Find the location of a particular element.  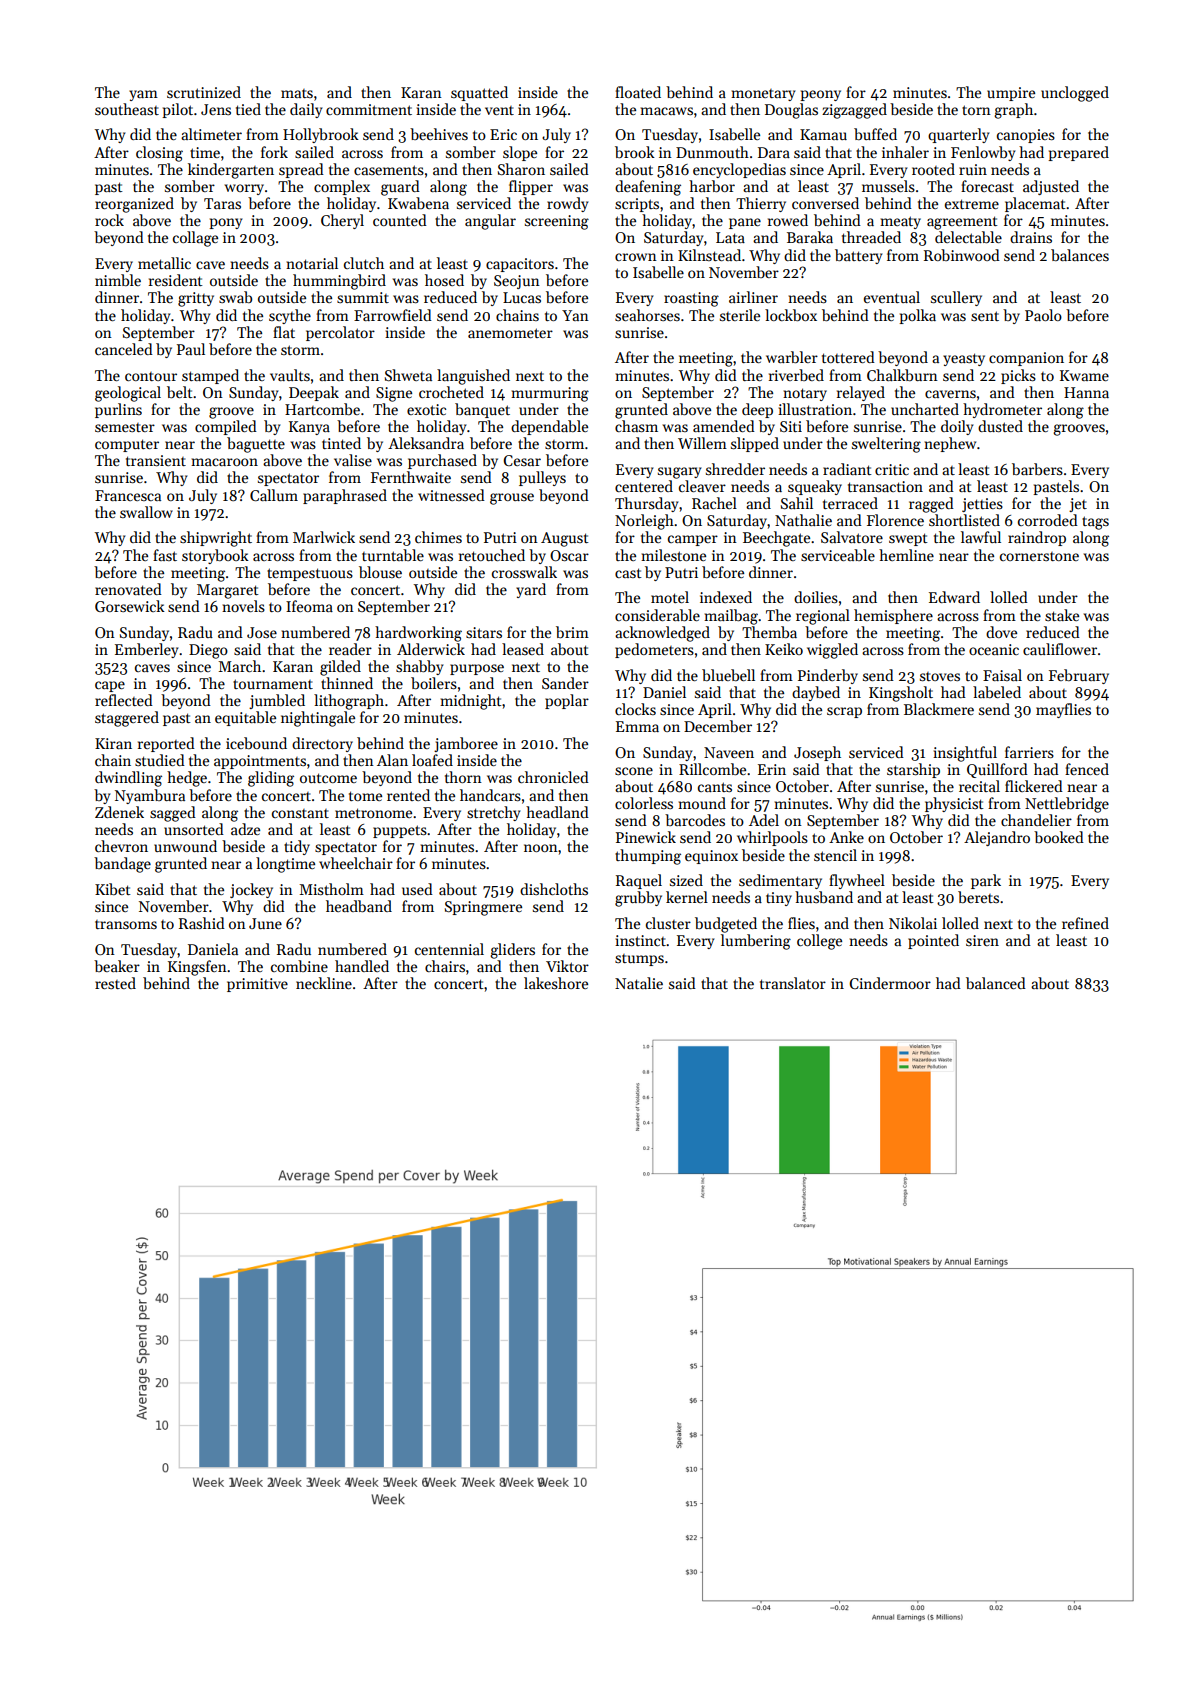

umpire is located at coordinates (1011, 94).
